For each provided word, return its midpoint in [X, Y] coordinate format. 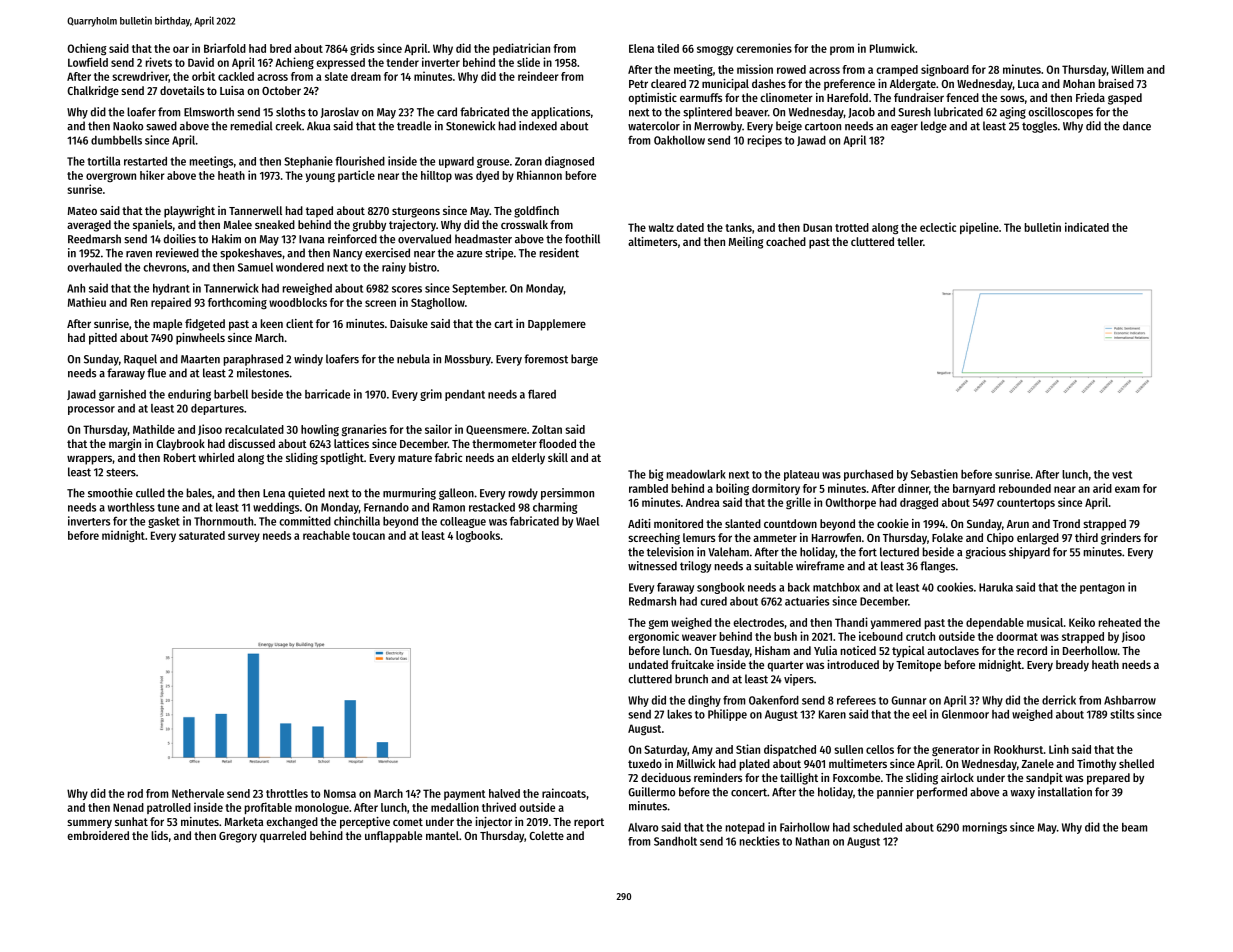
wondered [300, 267]
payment [465, 795]
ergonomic [653, 637]
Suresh [914, 112]
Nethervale [198, 793]
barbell [231, 394]
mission [755, 69]
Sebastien [934, 474]
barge [584, 360]
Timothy [1096, 765]
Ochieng [87, 49]
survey [244, 537]
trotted [852, 227]
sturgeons [416, 212]
